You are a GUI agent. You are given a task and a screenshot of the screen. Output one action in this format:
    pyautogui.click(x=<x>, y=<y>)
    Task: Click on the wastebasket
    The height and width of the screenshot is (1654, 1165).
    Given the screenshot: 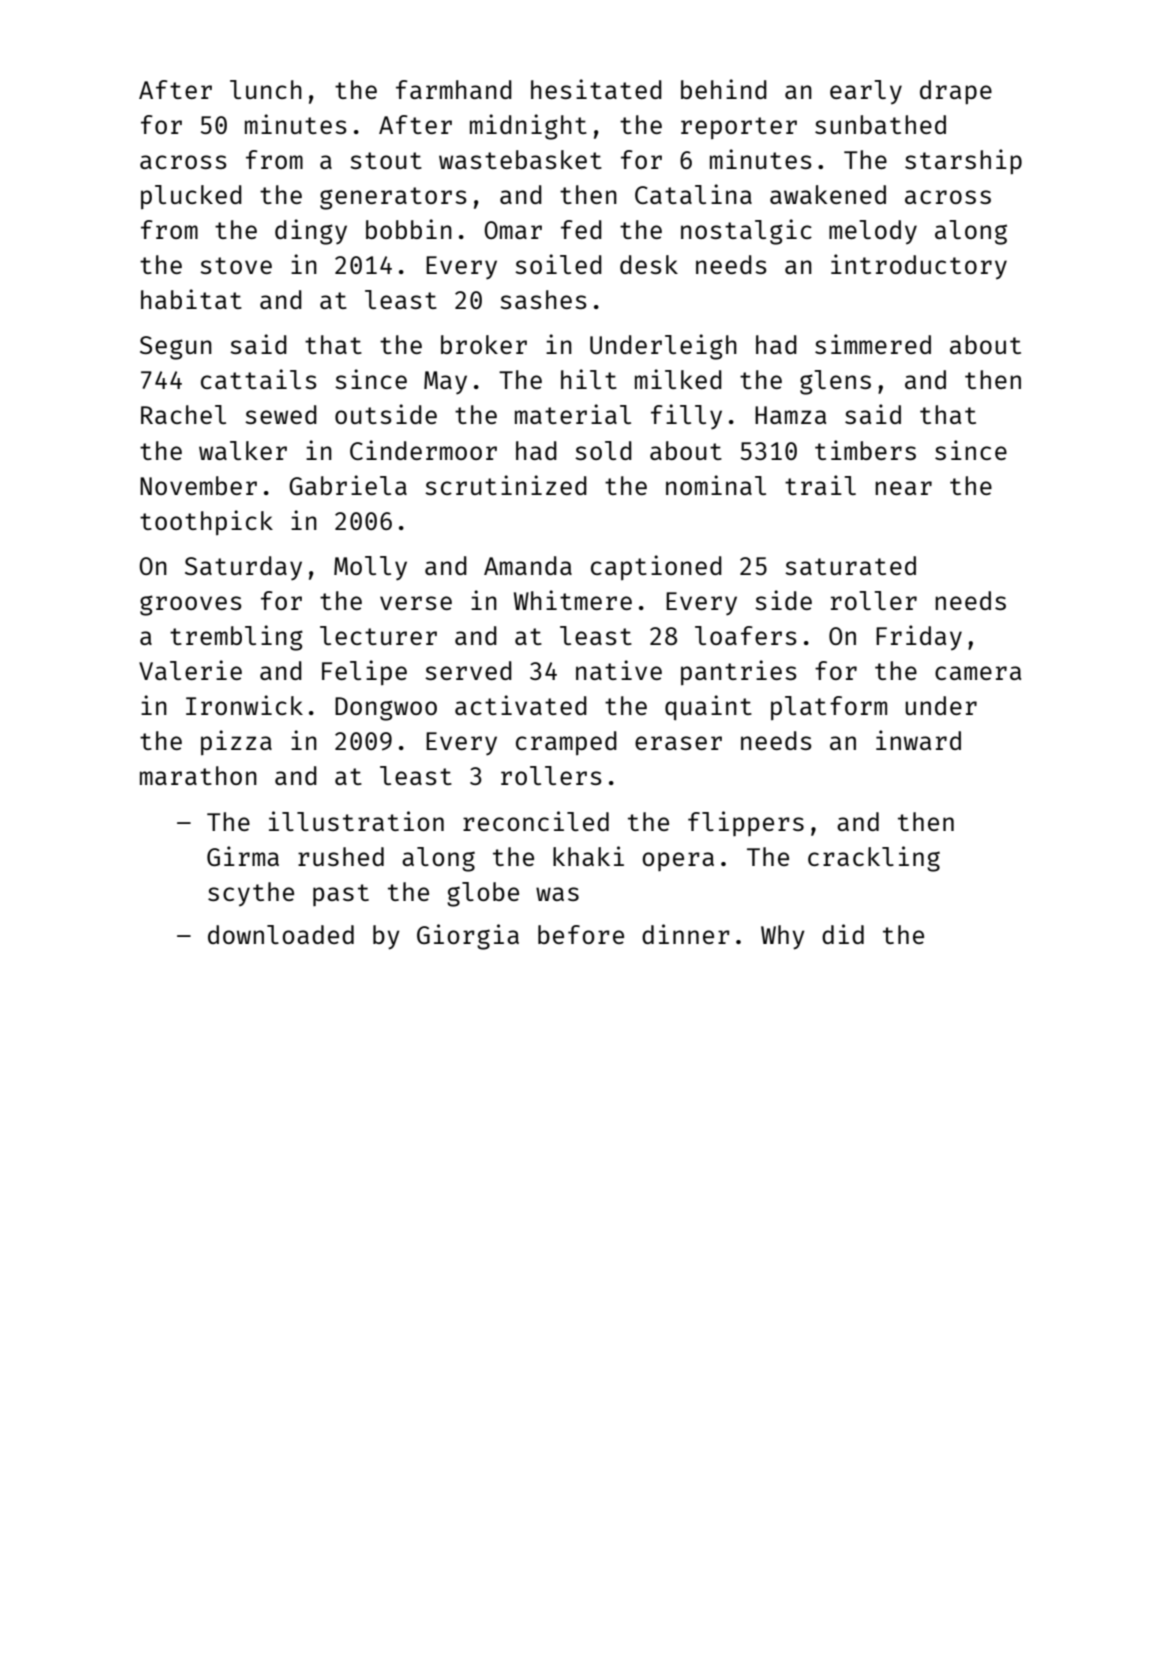 What is the action you would take?
    pyautogui.click(x=520, y=159)
